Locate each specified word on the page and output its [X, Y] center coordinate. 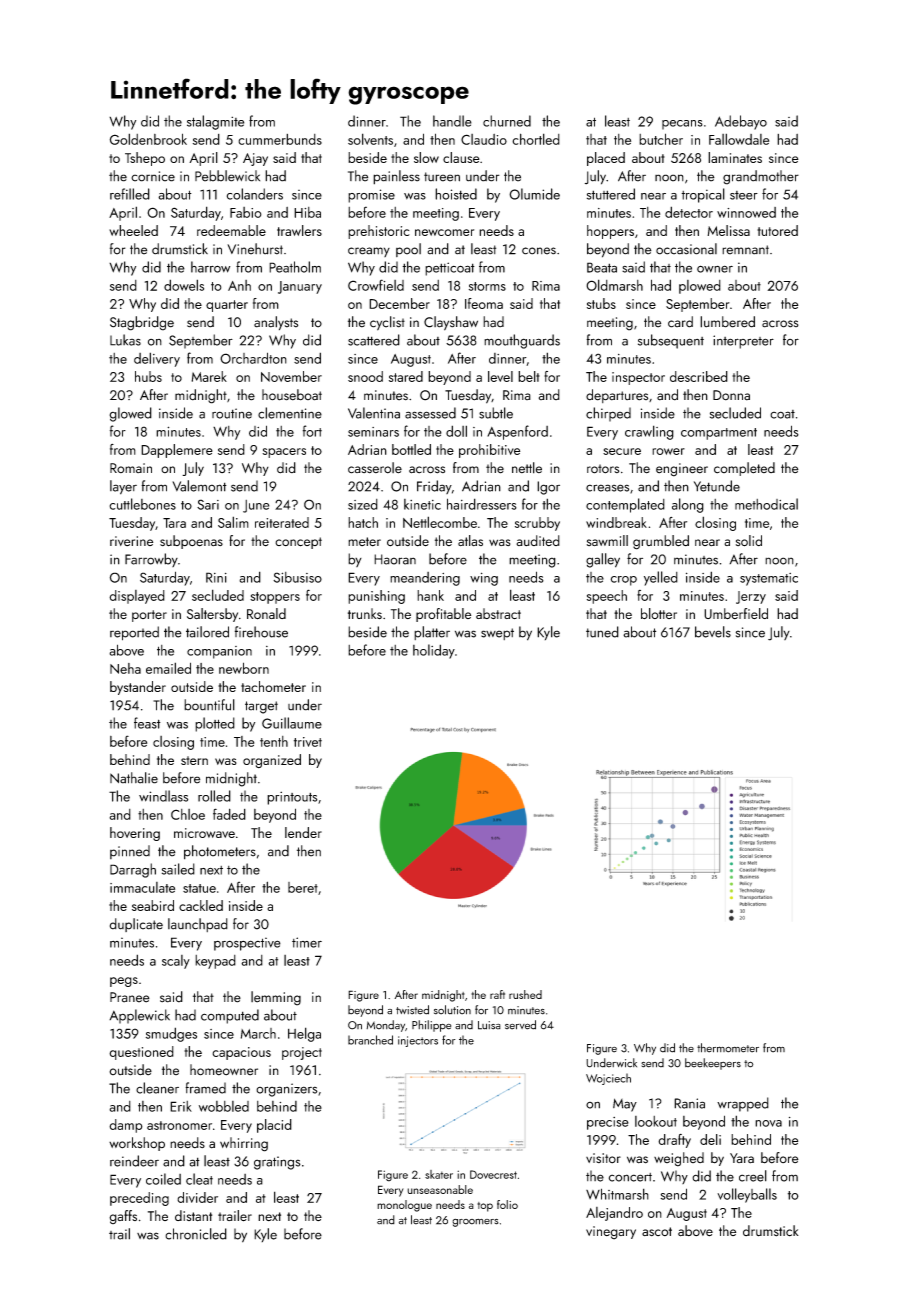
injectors [418, 1041]
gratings [277, 1163]
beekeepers [713, 1064]
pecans [682, 125]
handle [452, 121]
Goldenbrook [148, 139]
